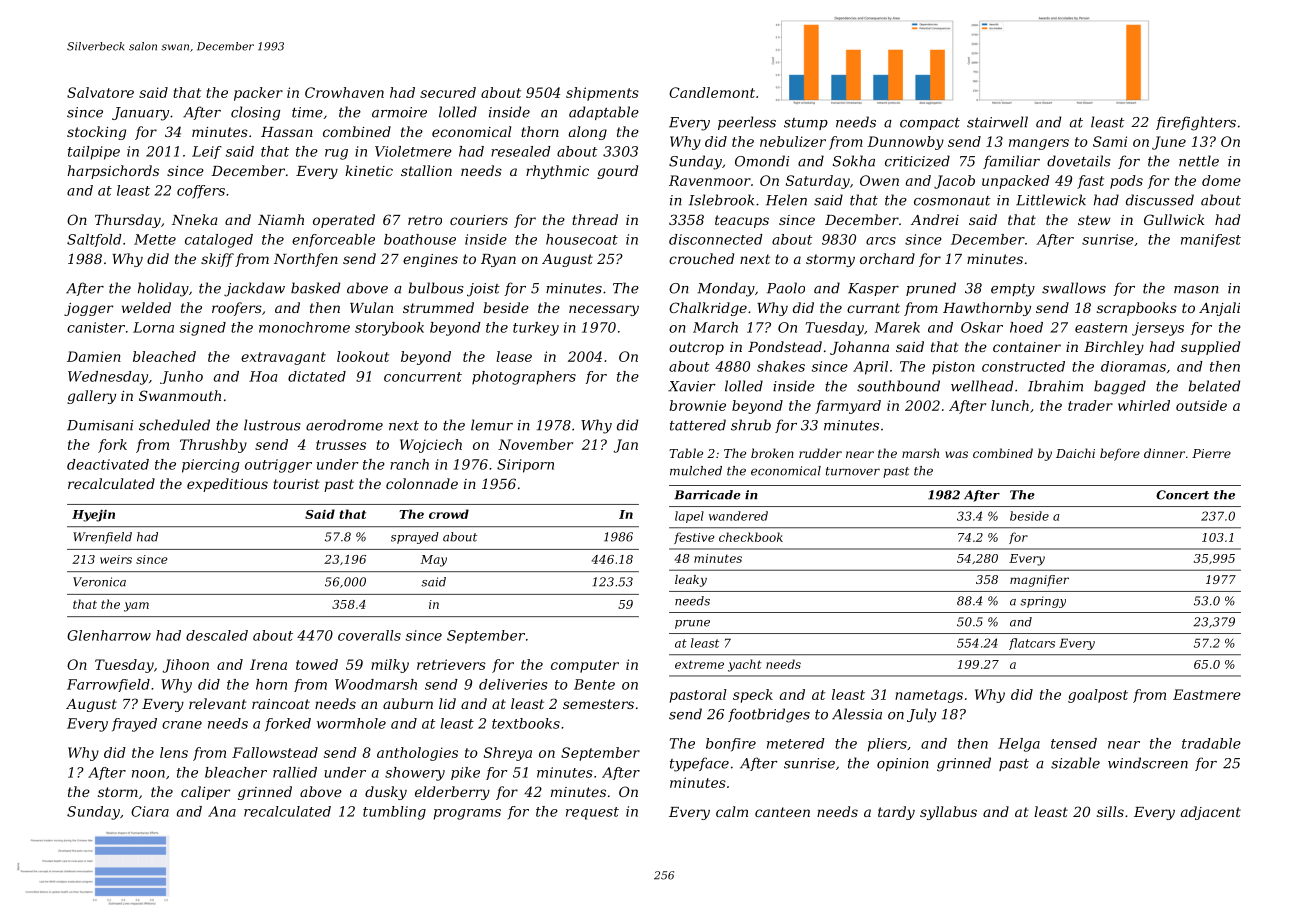 This screenshot has height=924, width=1308. I want to click on adjacent, so click(1211, 813).
